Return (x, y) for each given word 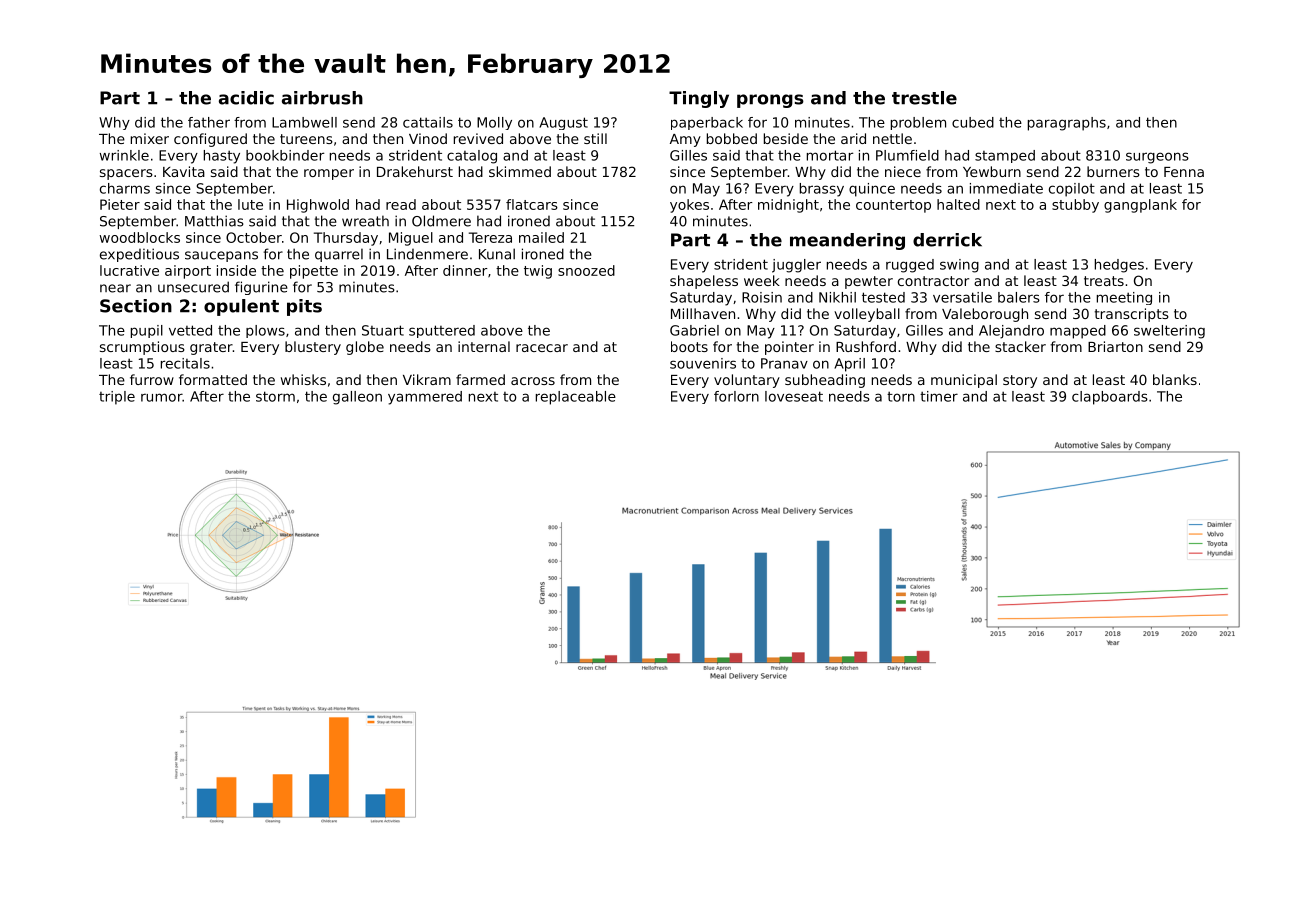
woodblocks (139, 237)
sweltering (1169, 332)
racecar (542, 348)
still (595, 138)
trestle (924, 98)
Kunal (497, 254)
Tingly (699, 99)
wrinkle (124, 155)
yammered (425, 398)
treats (1104, 281)
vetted (190, 330)
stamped (1005, 156)
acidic (246, 98)
